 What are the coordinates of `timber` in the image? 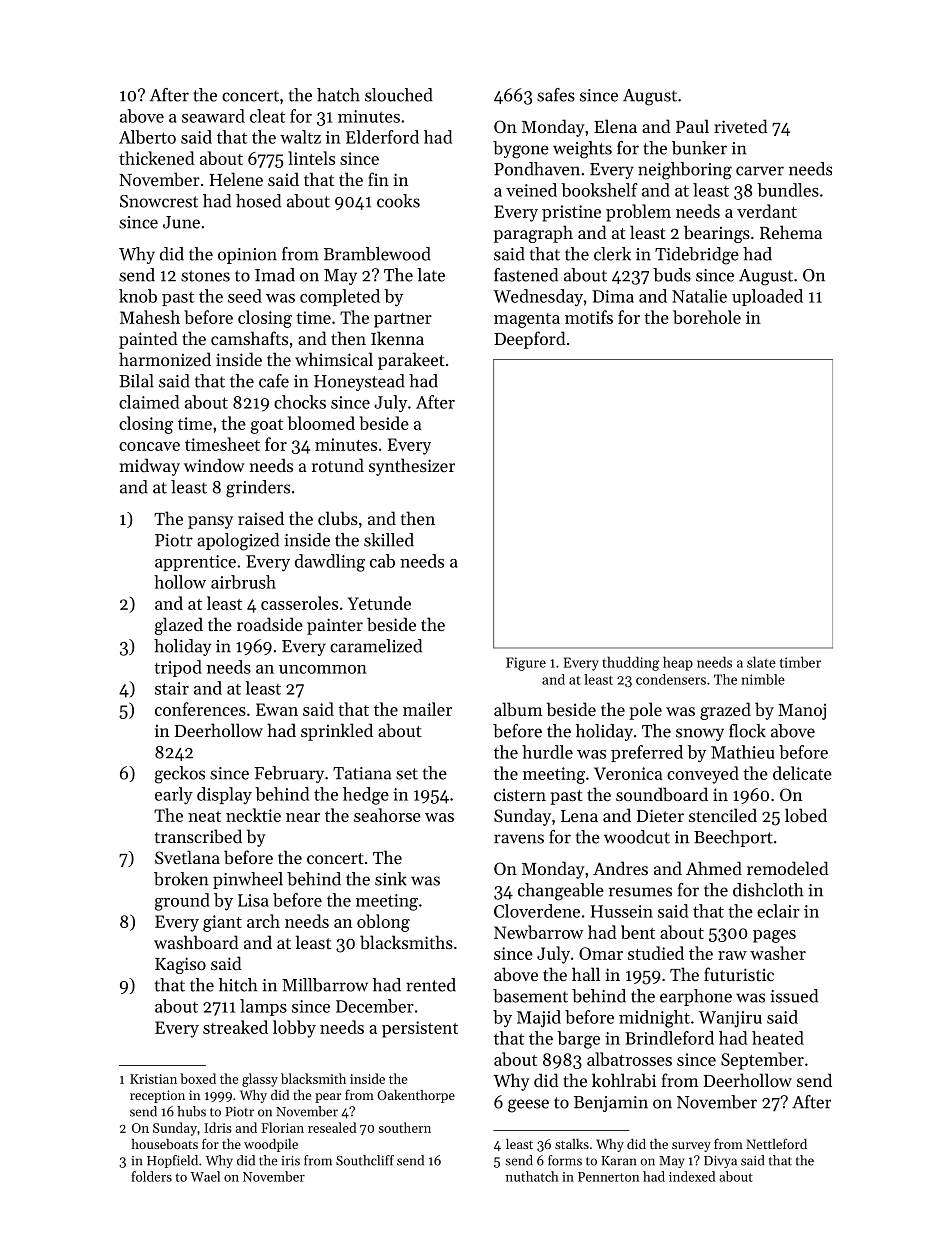 It's located at (800, 662).
